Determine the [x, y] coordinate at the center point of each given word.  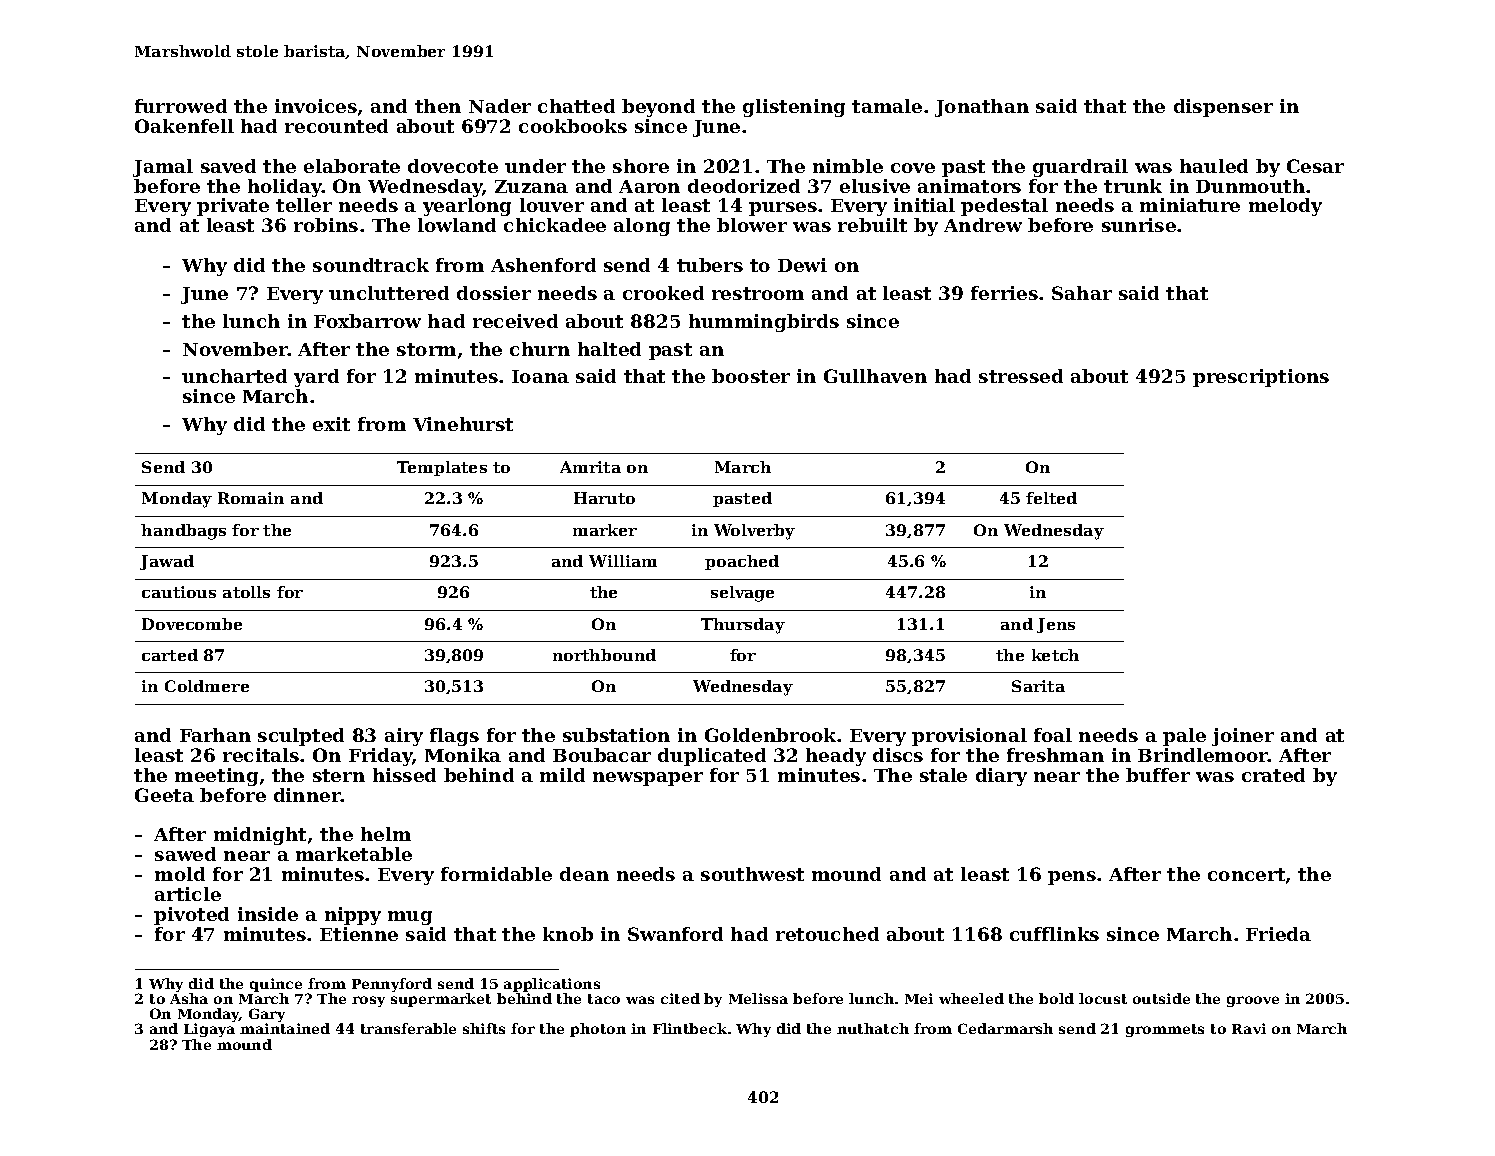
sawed [185, 854]
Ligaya [209, 1030]
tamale [887, 106]
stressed [1021, 376]
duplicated [712, 757]
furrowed [181, 106]
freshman [1055, 755]
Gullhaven [875, 376]
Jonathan [982, 108]
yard [316, 378]
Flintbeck [690, 1028]
